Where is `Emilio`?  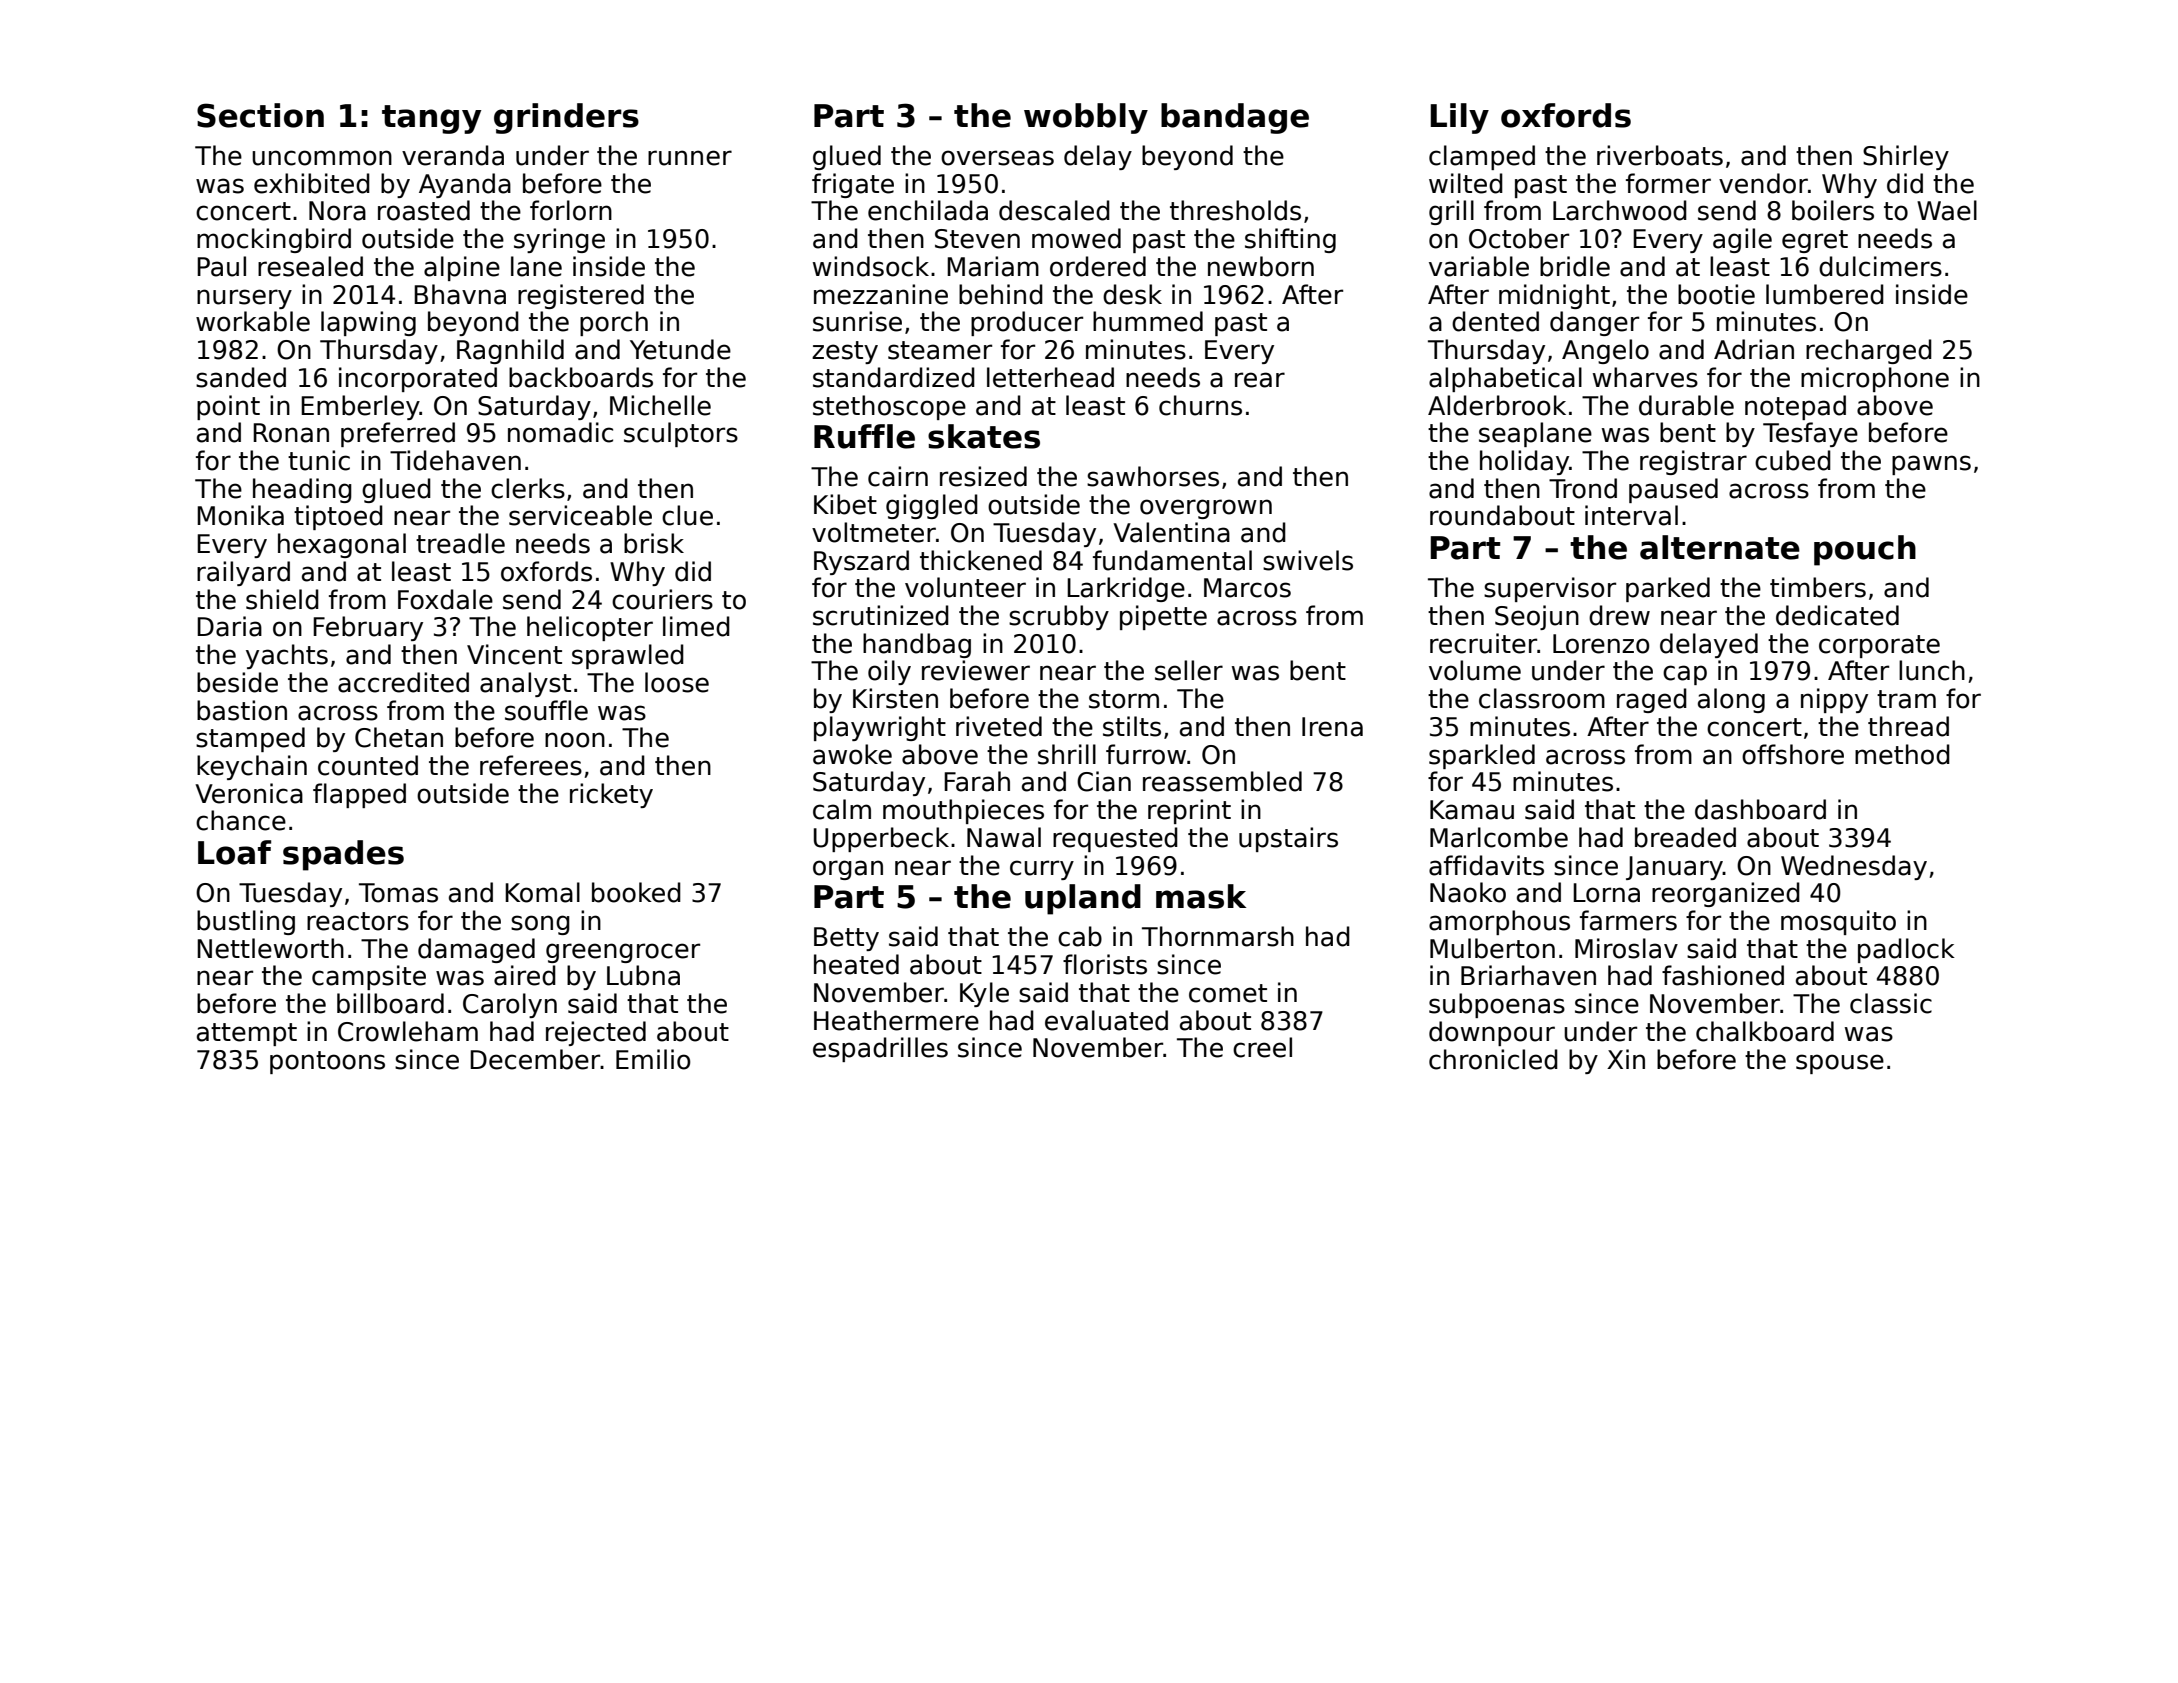
Emilio is located at coordinates (653, 1059).
